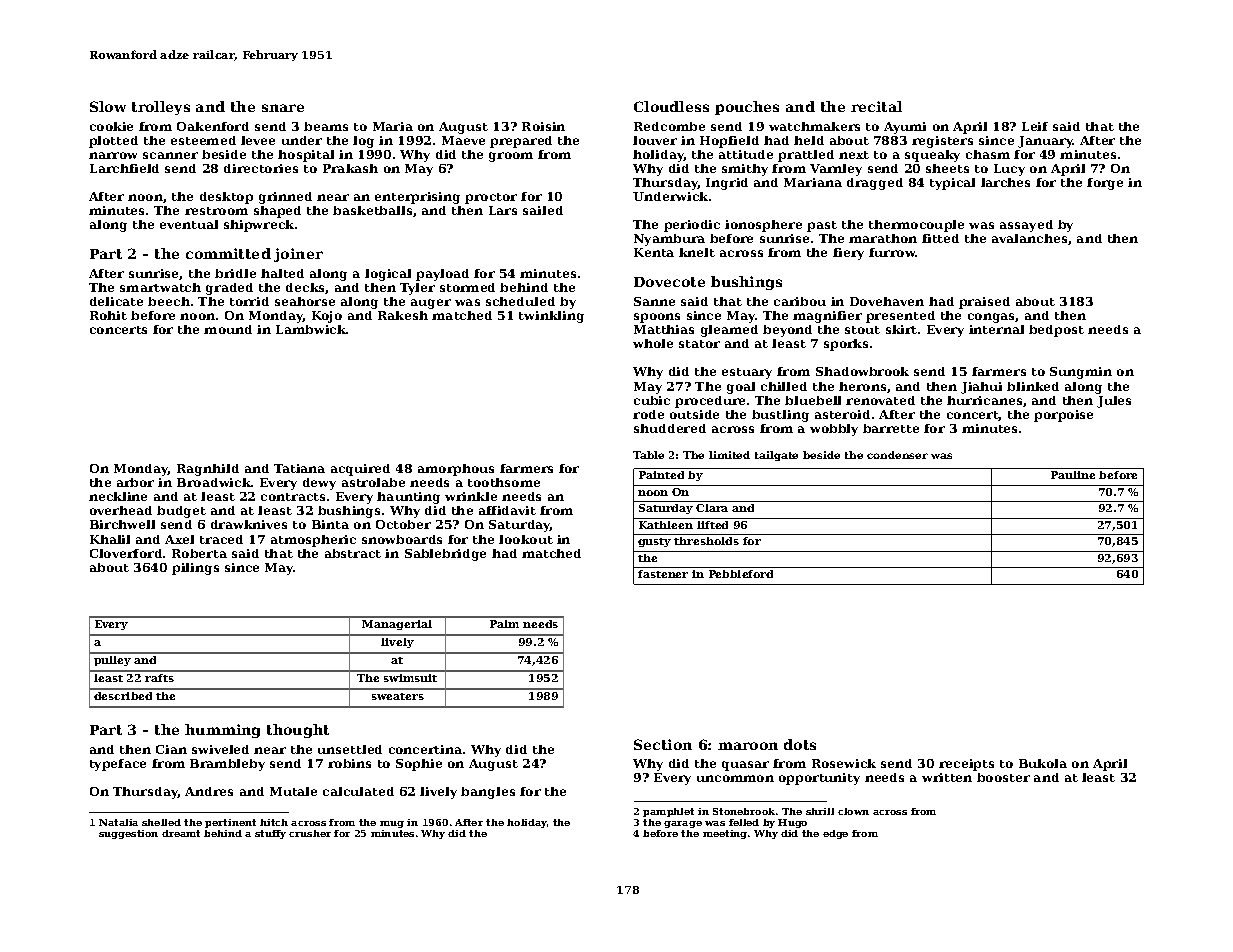 The width and height of the screenshot is (1233, 952). What do you see at coordinates (905, 128) in the screenshot?
I see `Ayumi` at bounding box center [905, 128].
